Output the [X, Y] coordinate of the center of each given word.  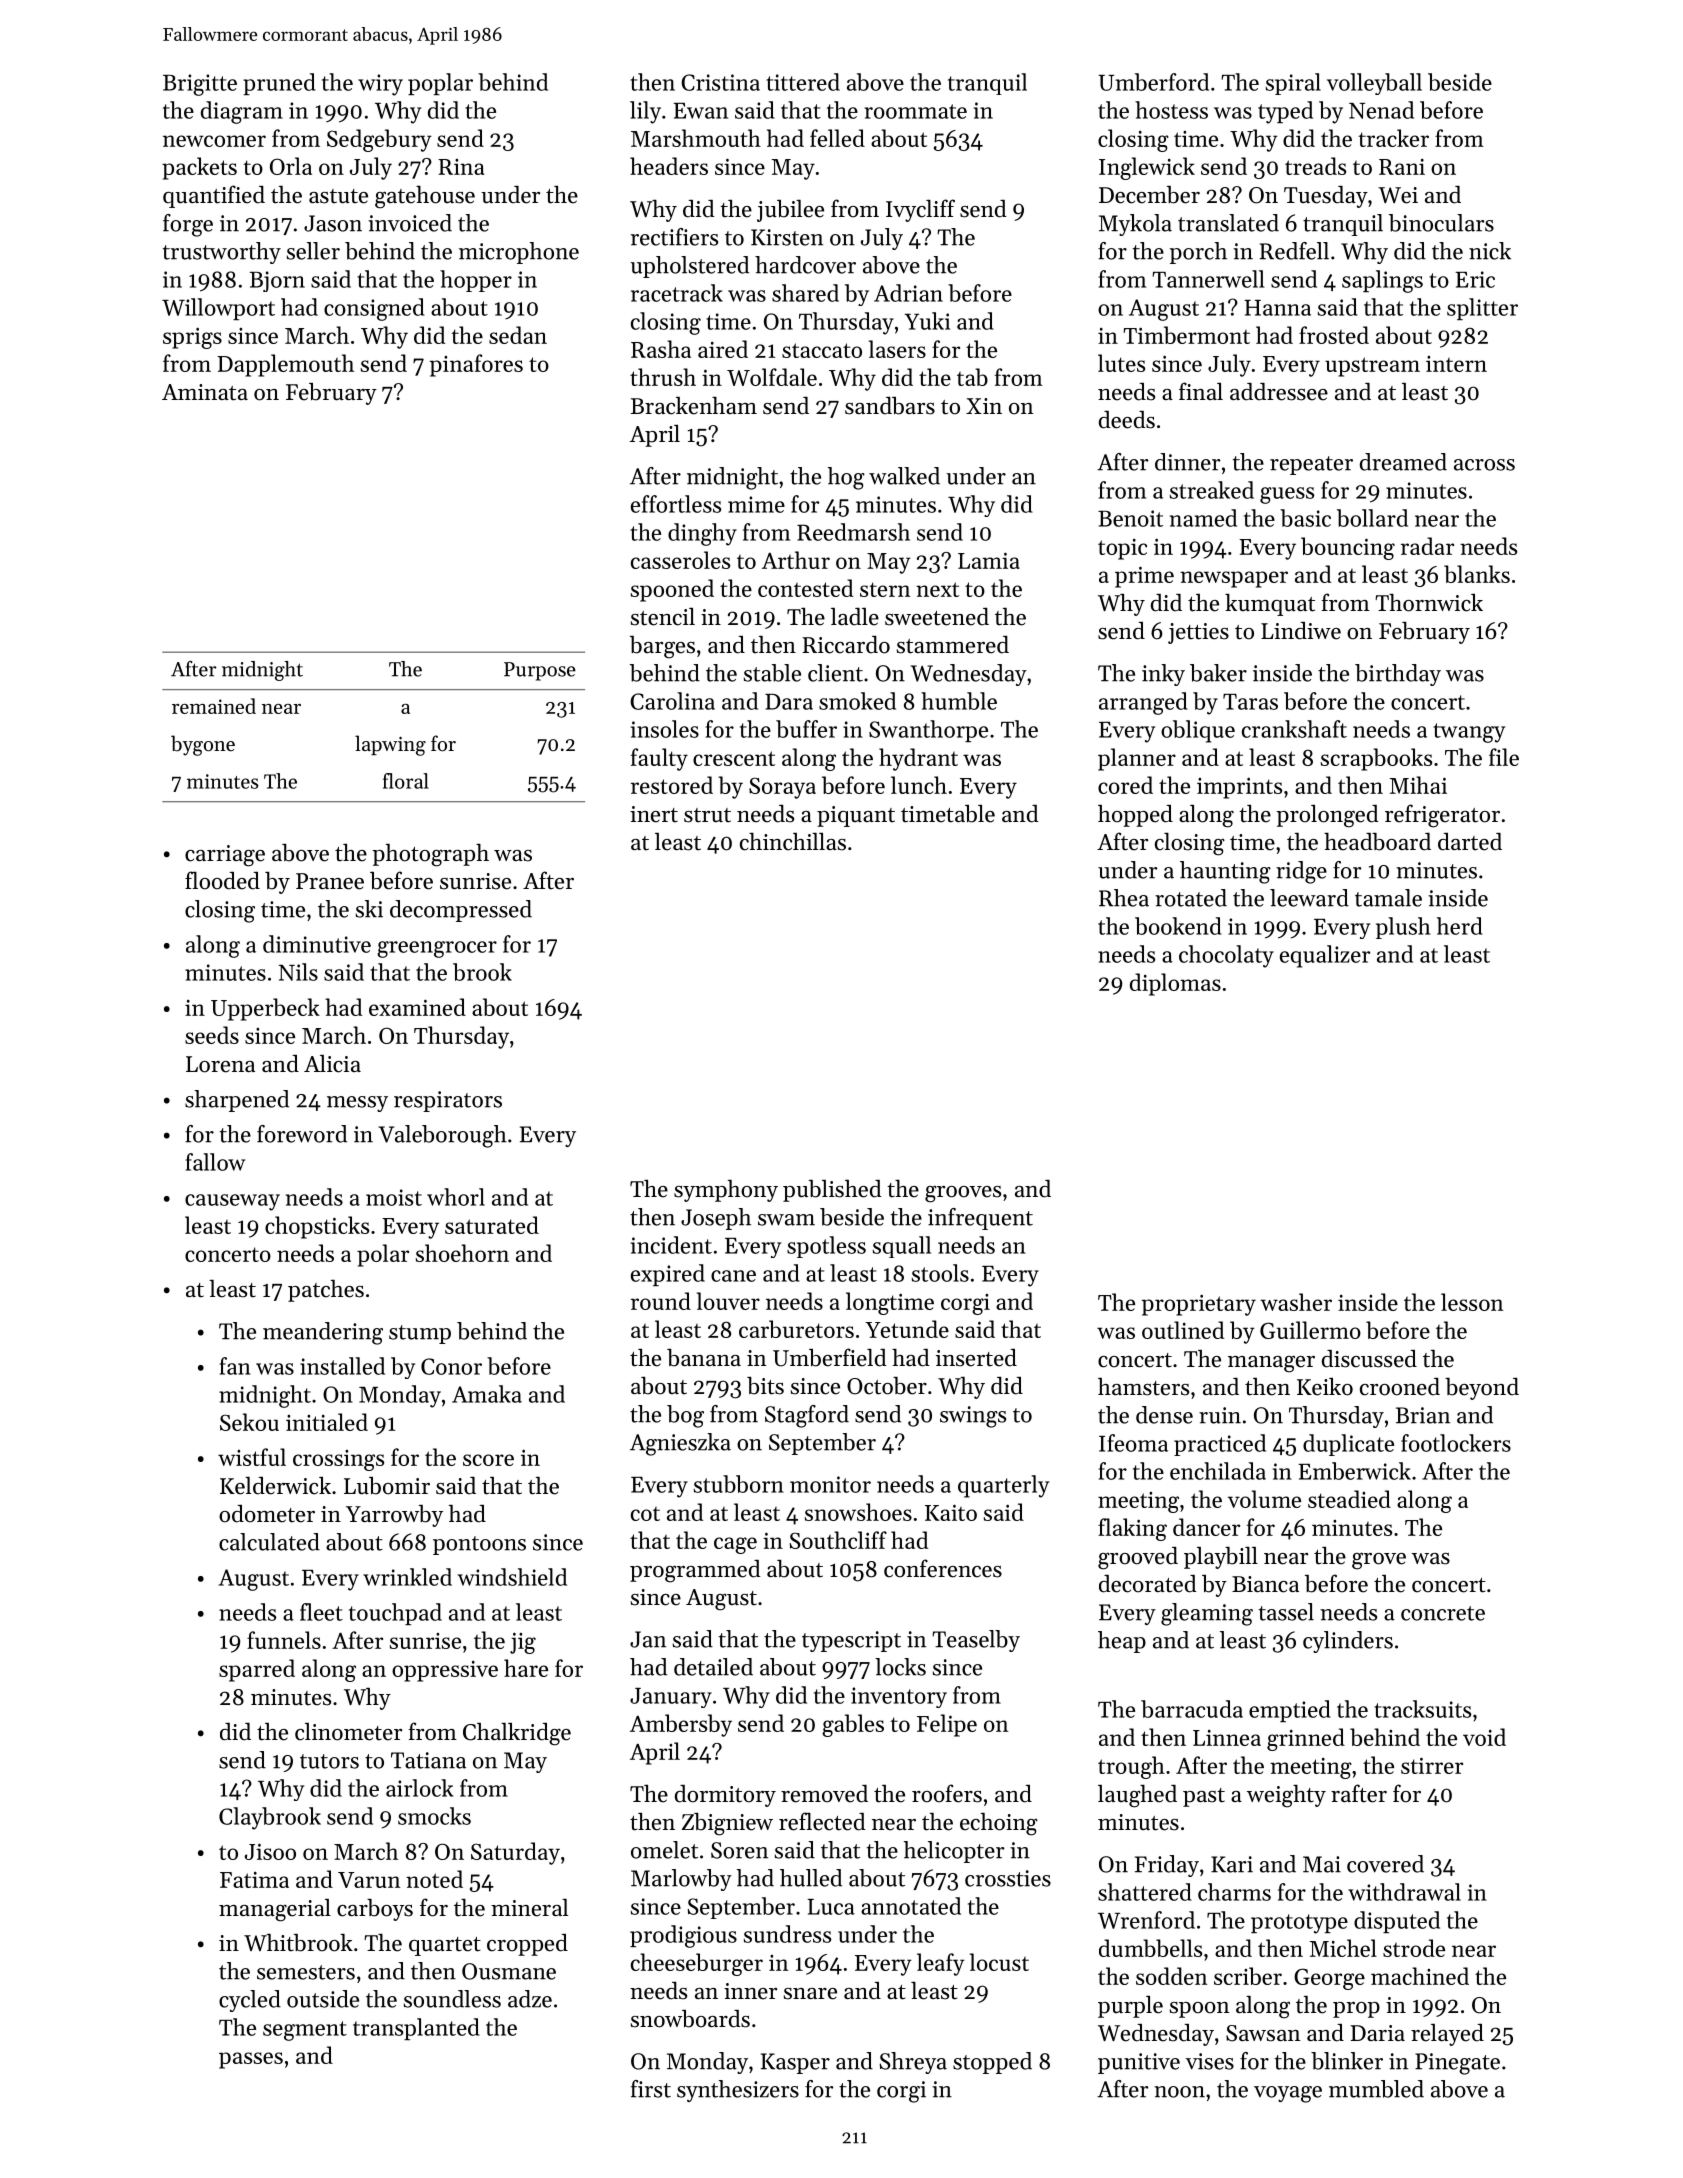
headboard [1377, 841]
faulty [659, 759]
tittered [803, 82]
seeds [212, 1035]
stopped [992, 2063]
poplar [440, 84]
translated [1228, 223]
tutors [329, 1761]
